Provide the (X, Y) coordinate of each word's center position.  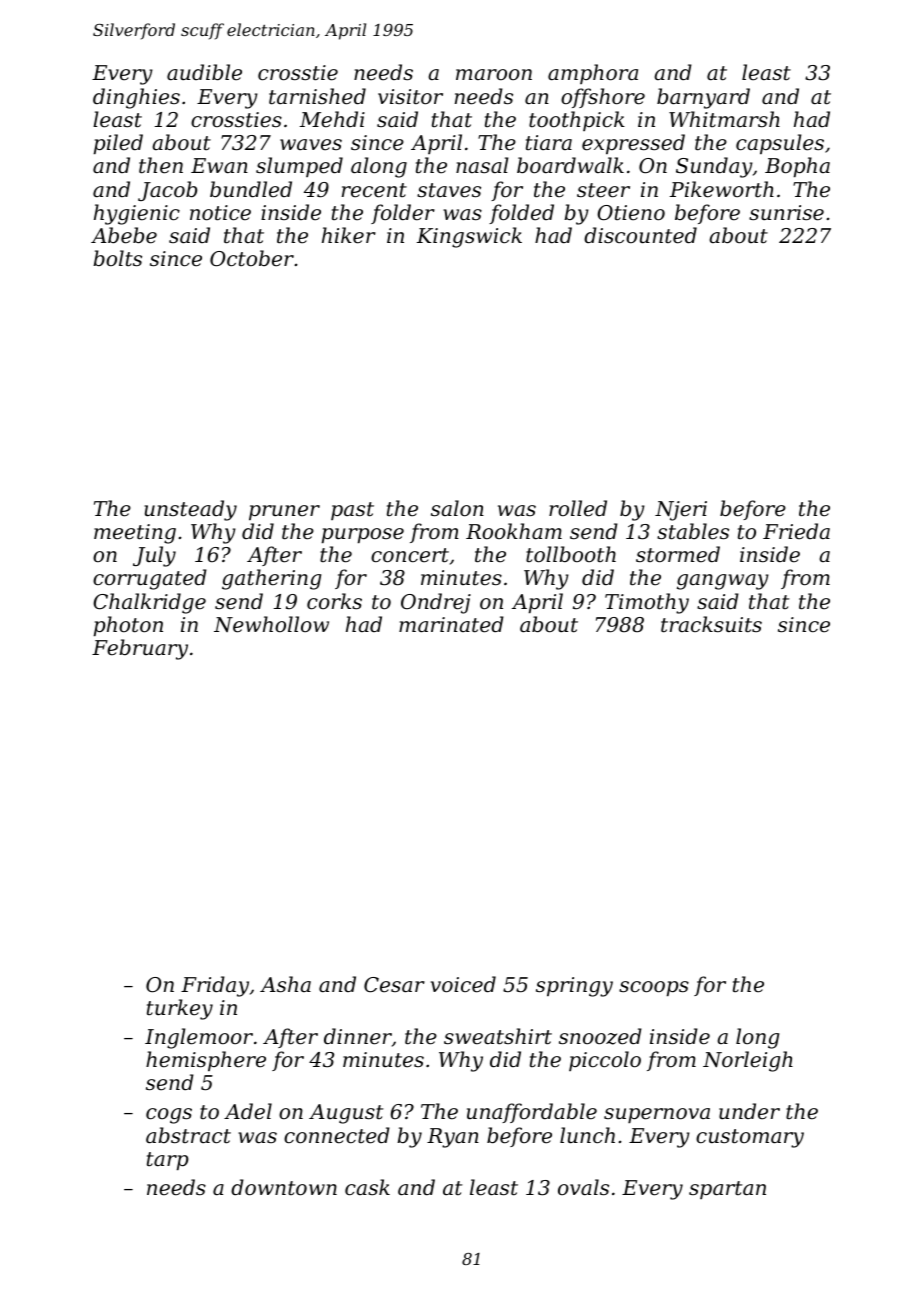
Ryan (453, 1138)
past (352, 511)
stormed (678, 554)
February (140, 649)
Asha (285, 984)
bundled (251, 189)
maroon (494, 75)
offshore (603, 98)
